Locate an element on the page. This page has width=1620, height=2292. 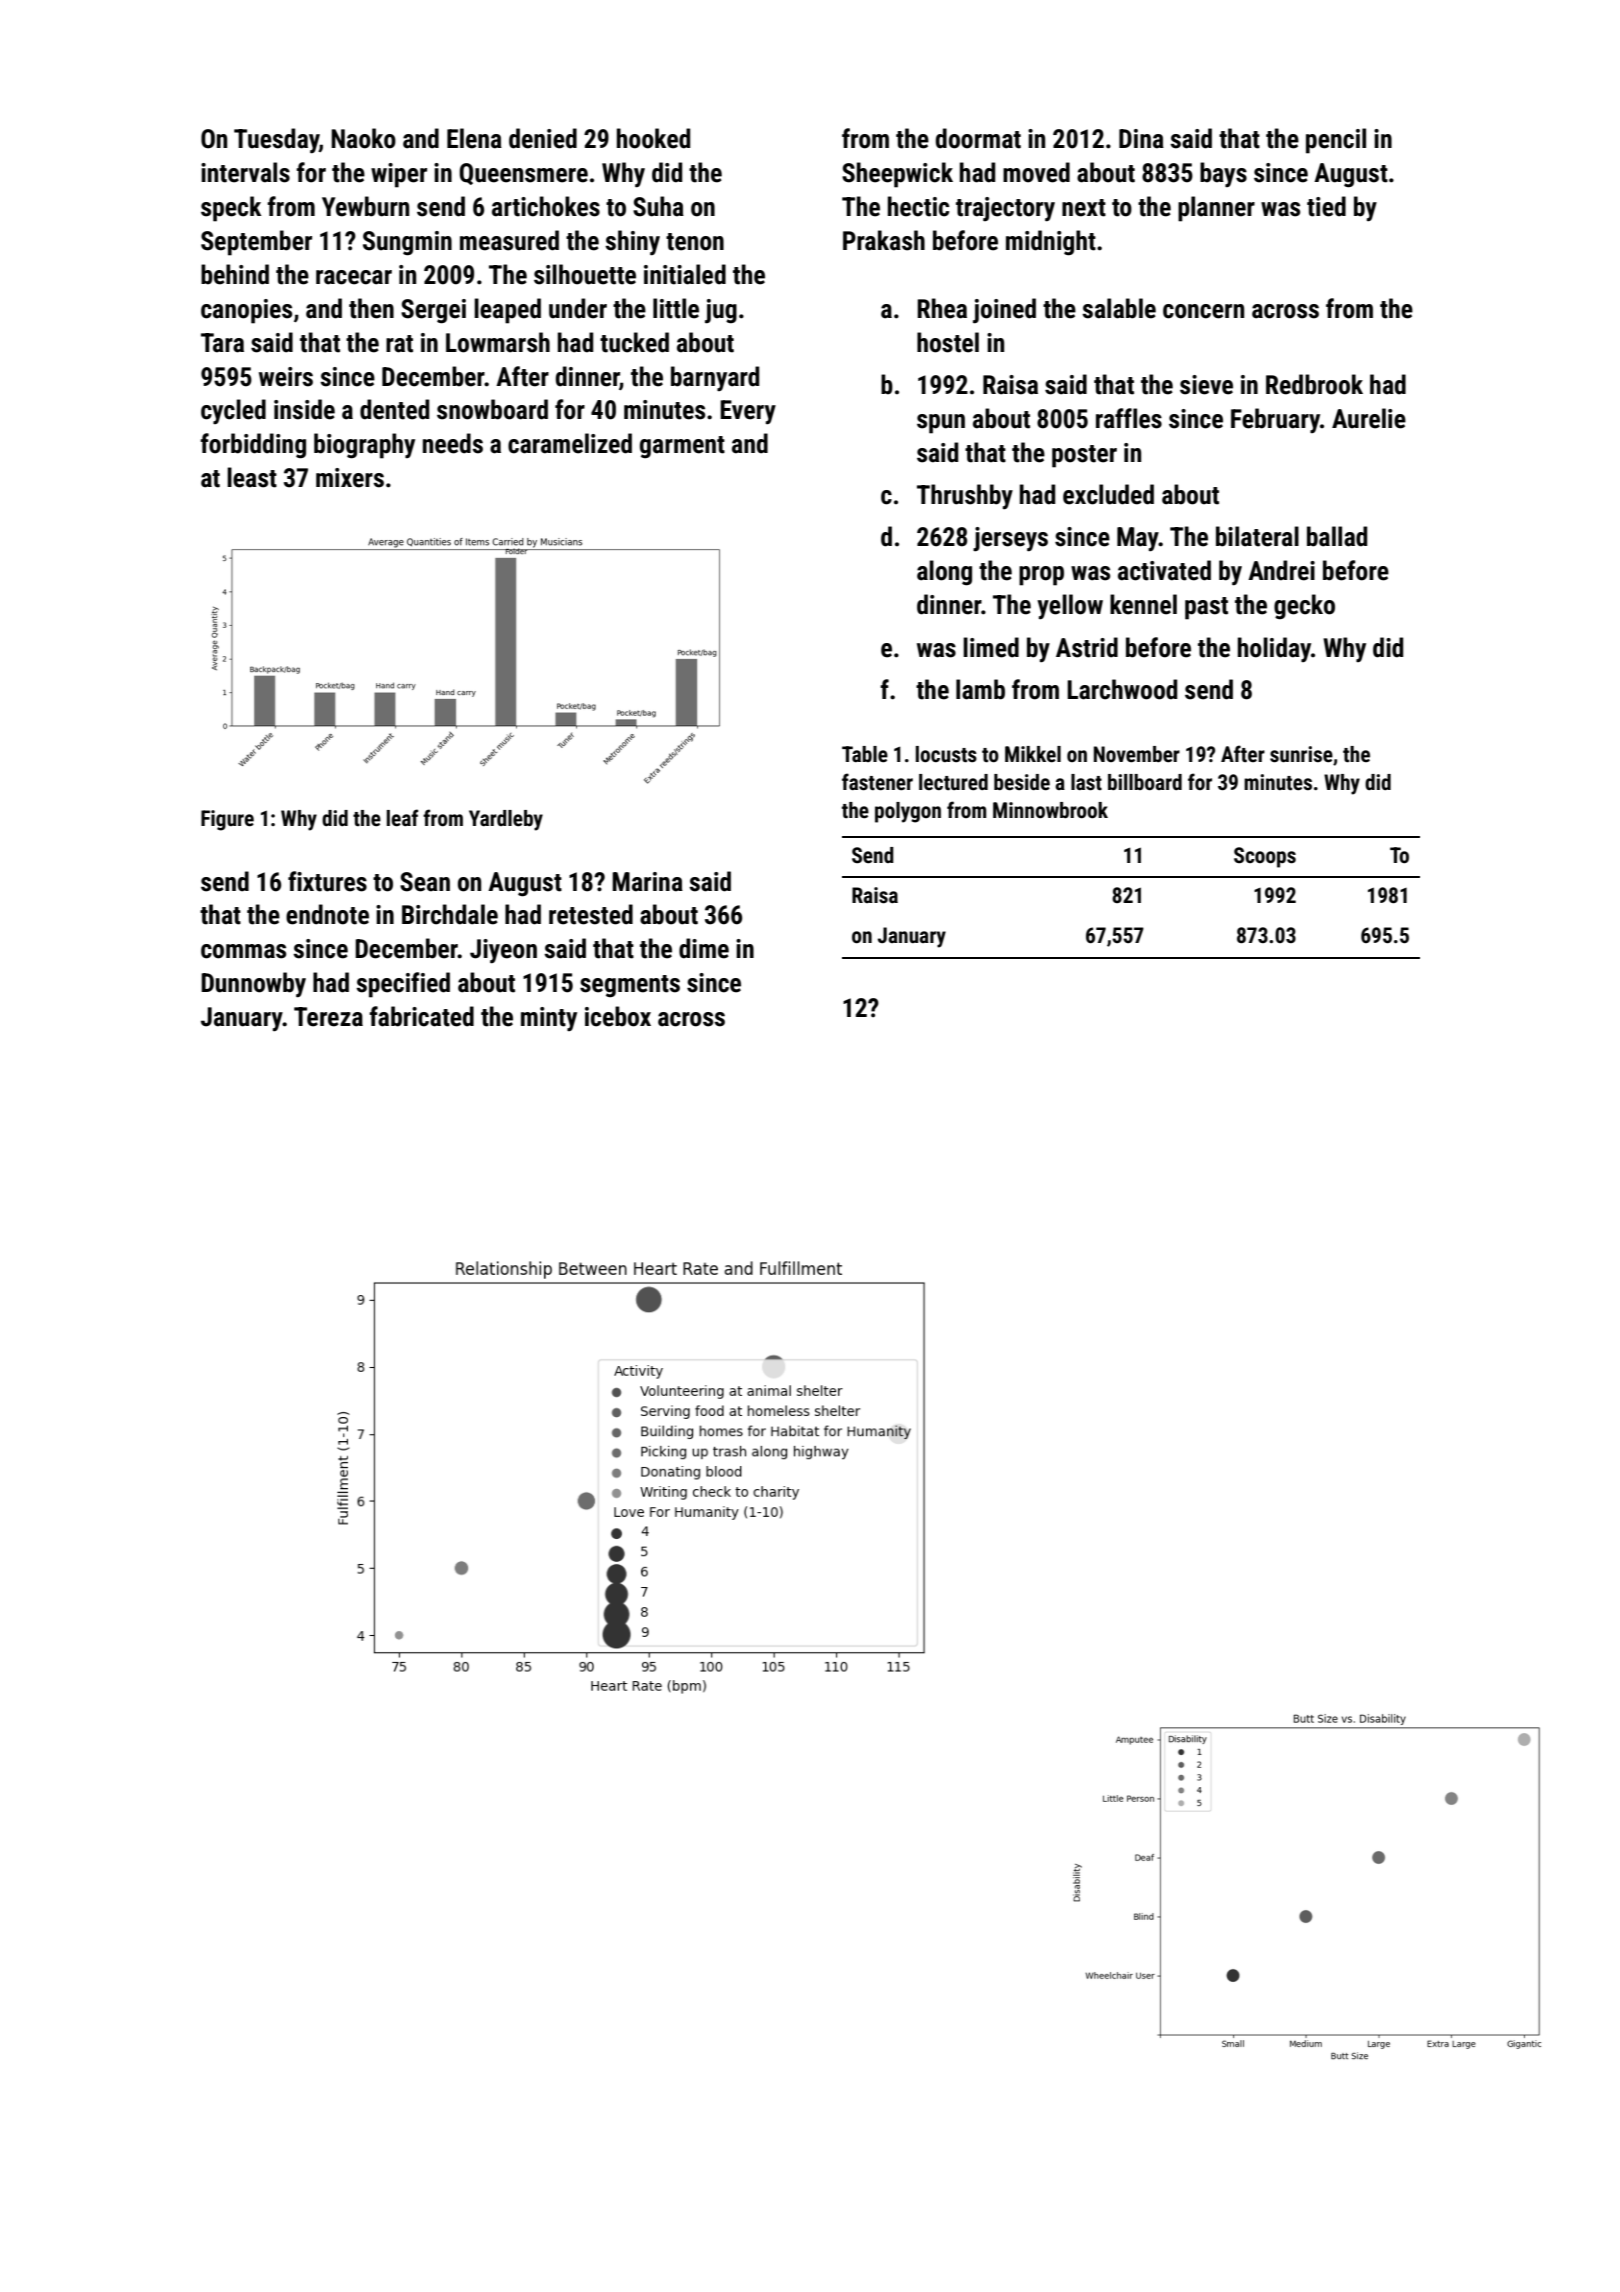
speck is located at coordinates (231, 209).
